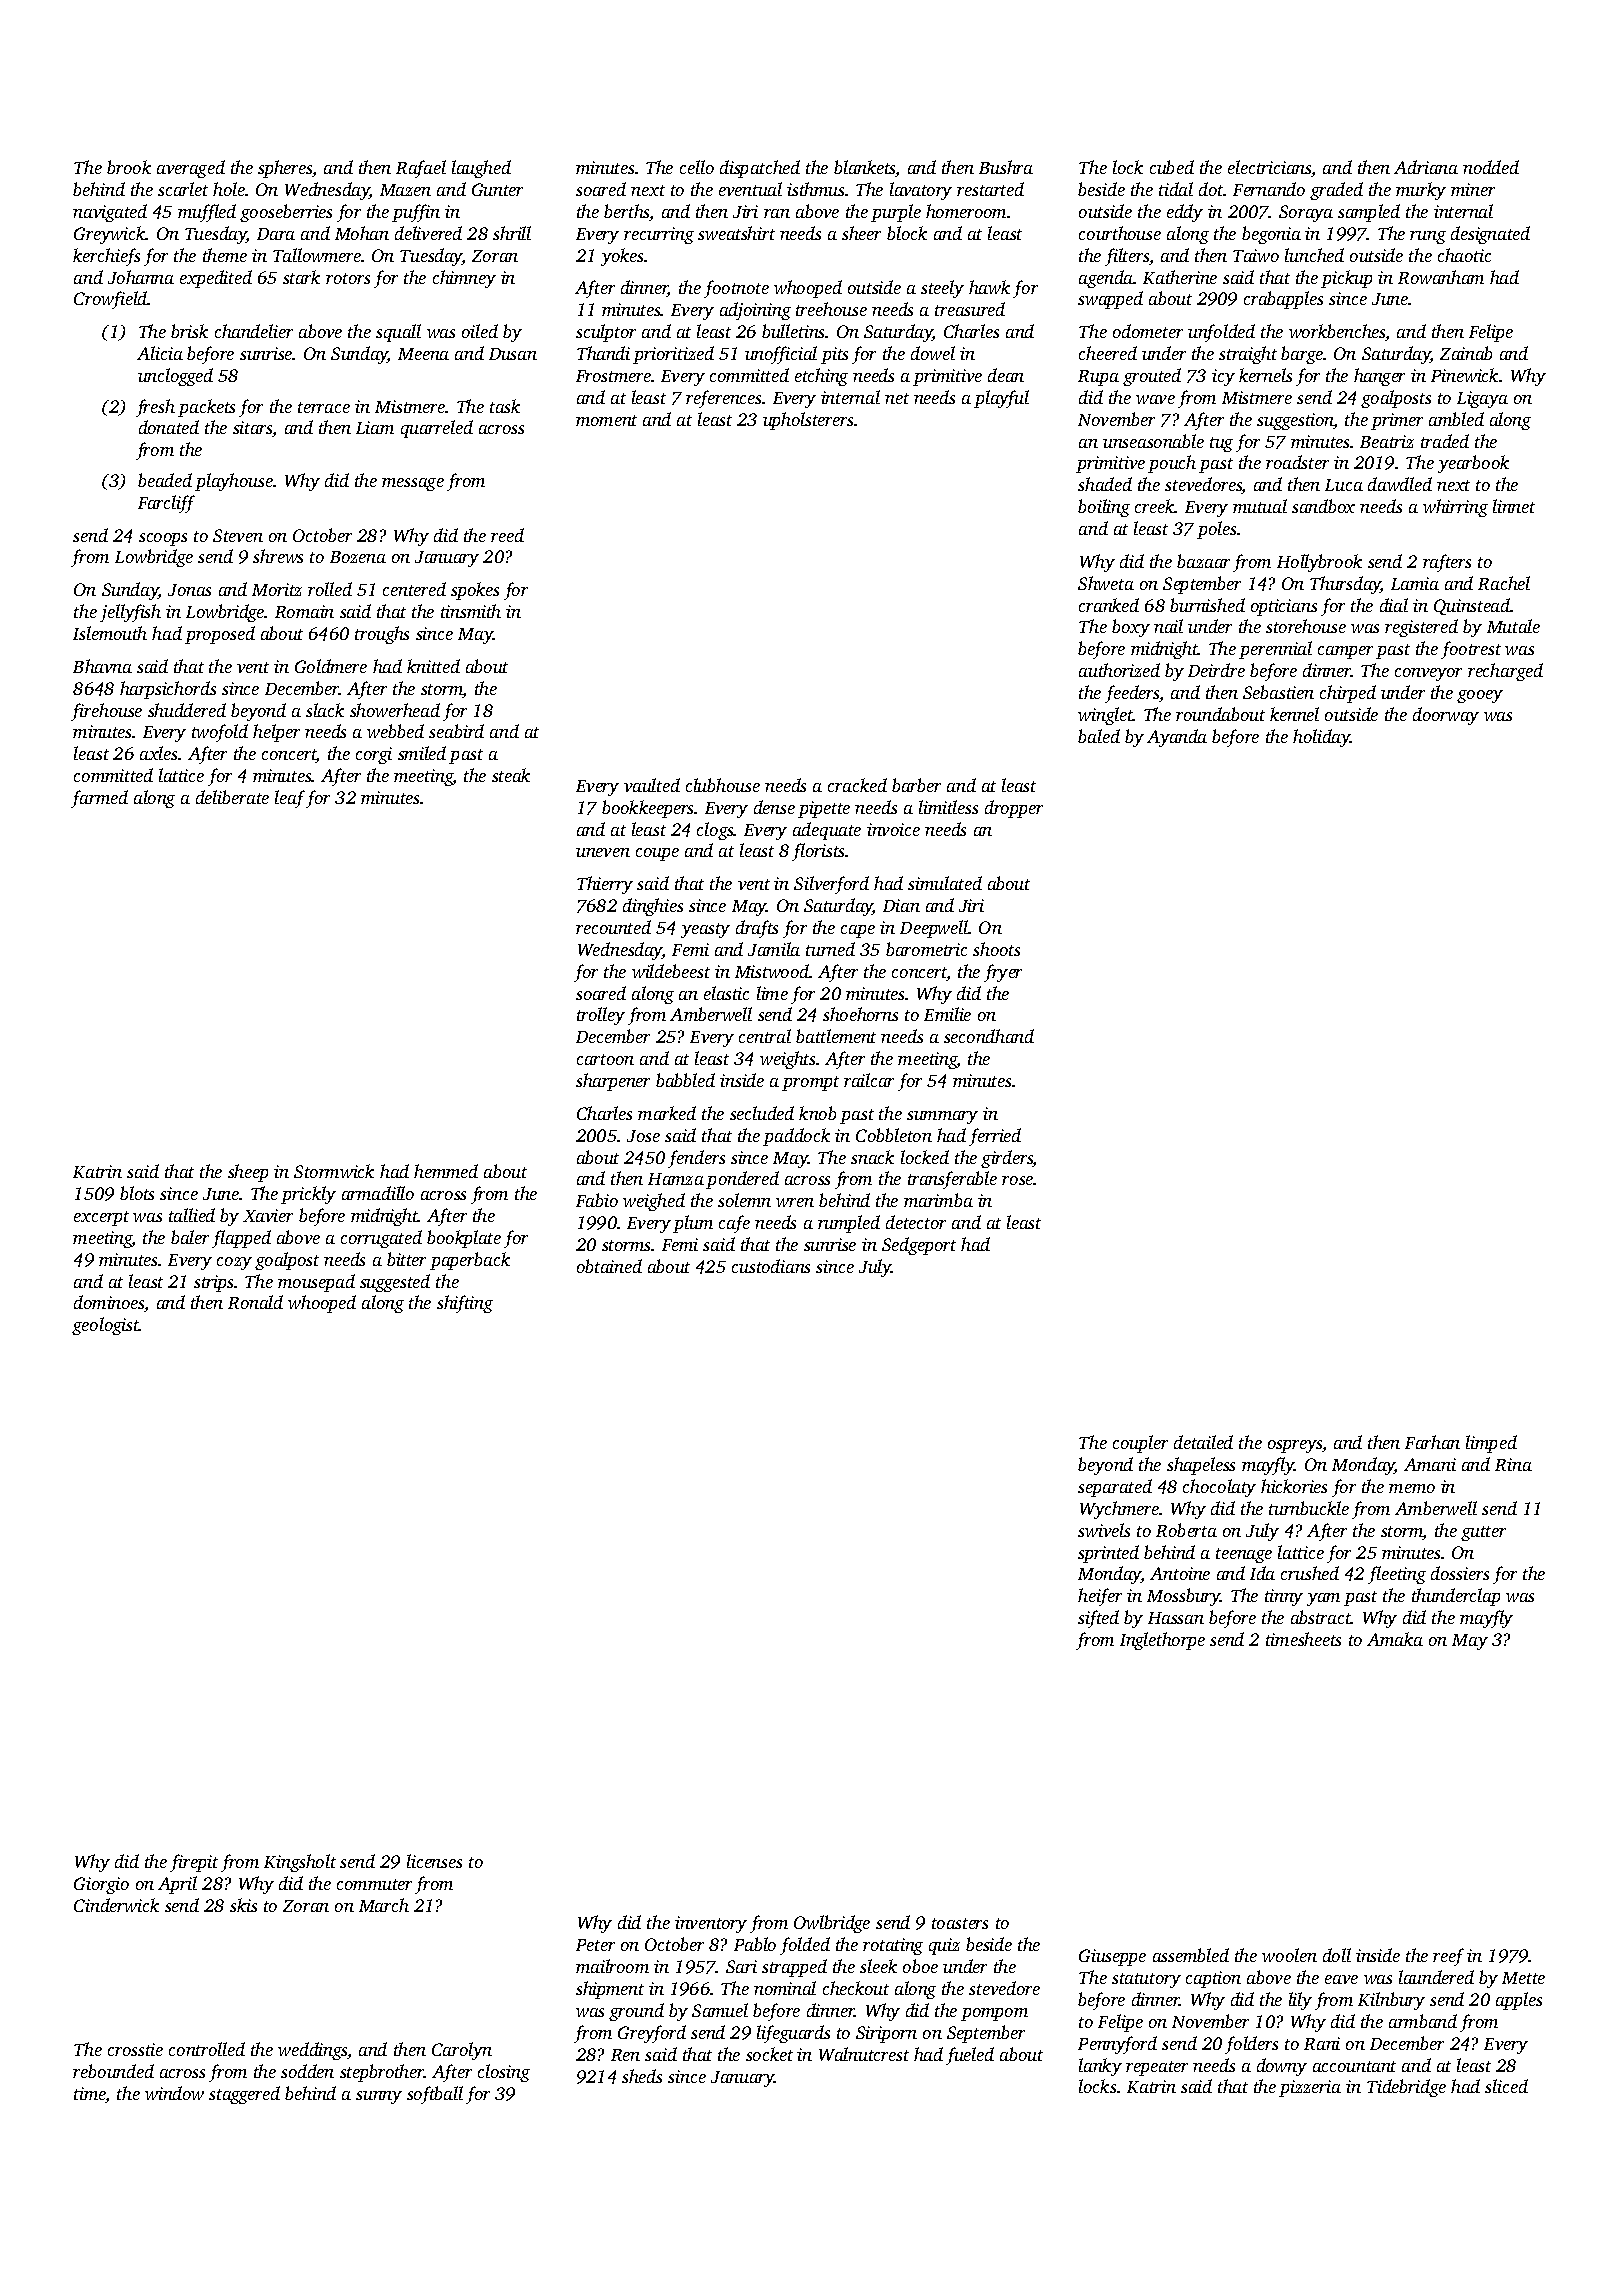 The width and height of the screenshot is (1620, 2292). I want to click on spheres, so click(285, 169).
